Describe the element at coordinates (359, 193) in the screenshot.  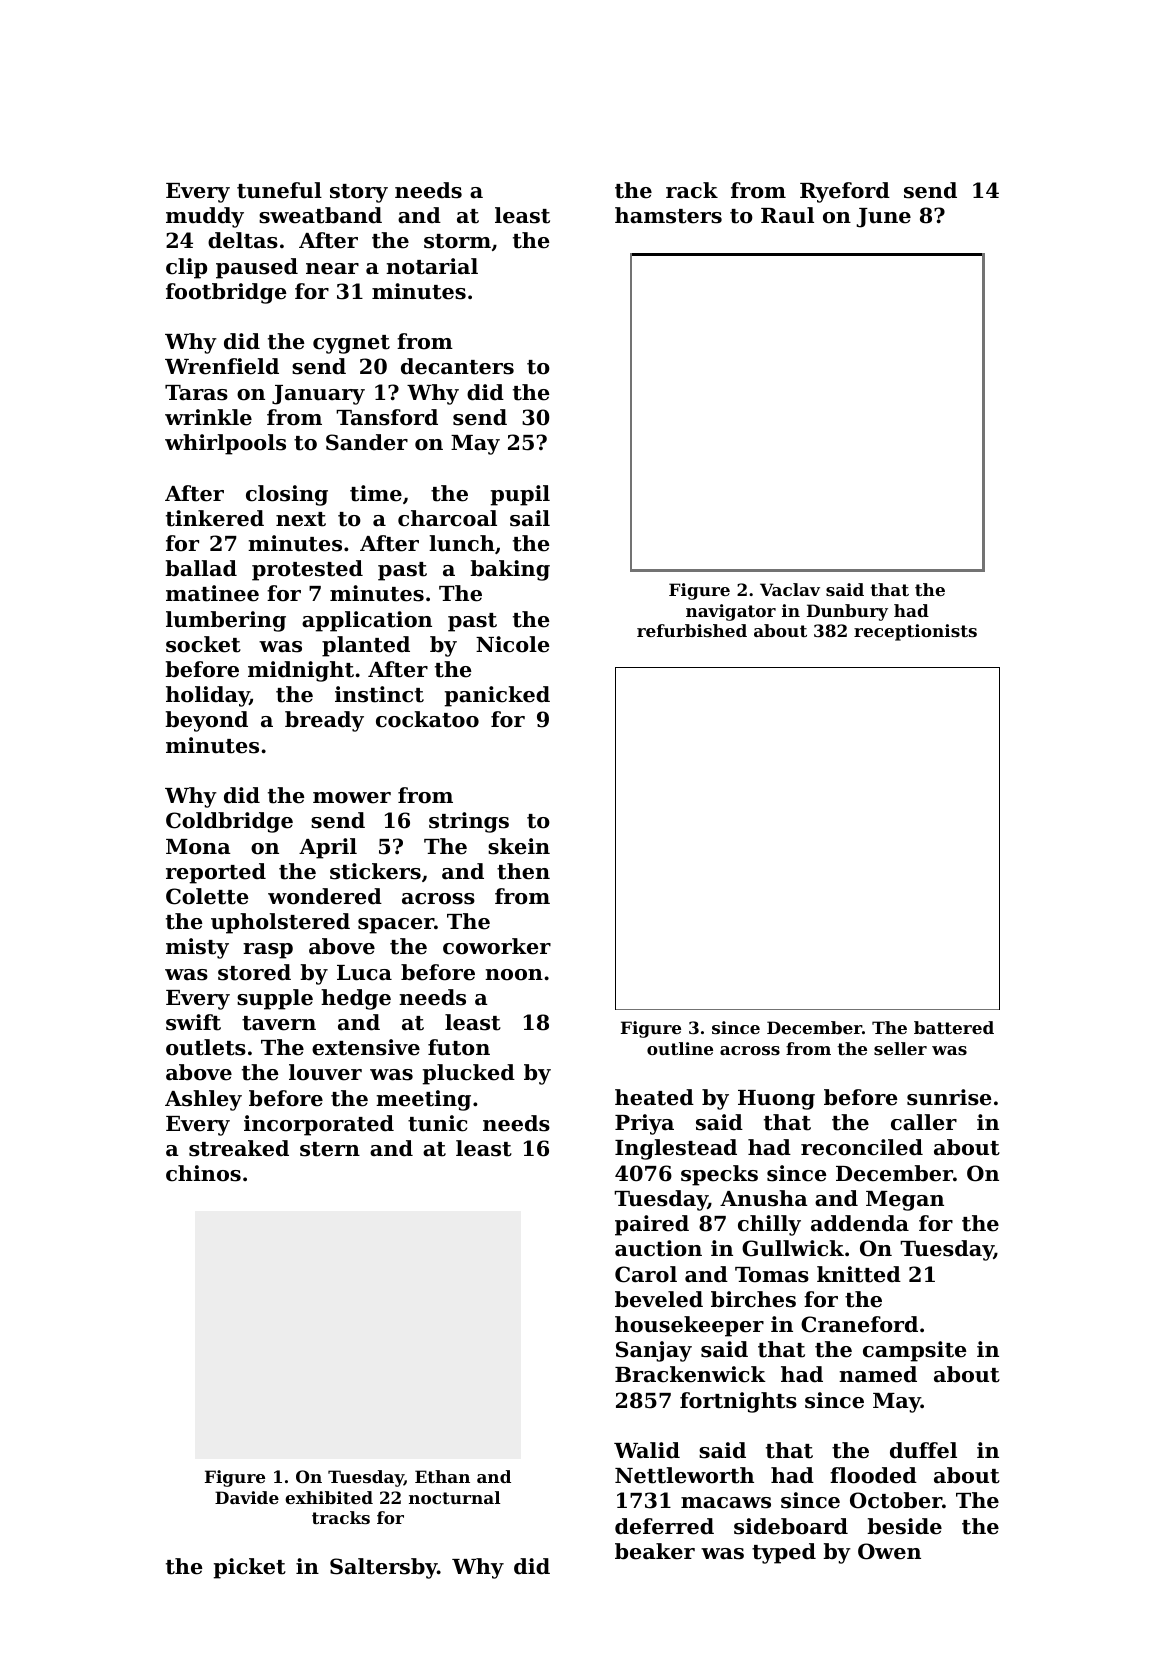
I see `story` at that location.
